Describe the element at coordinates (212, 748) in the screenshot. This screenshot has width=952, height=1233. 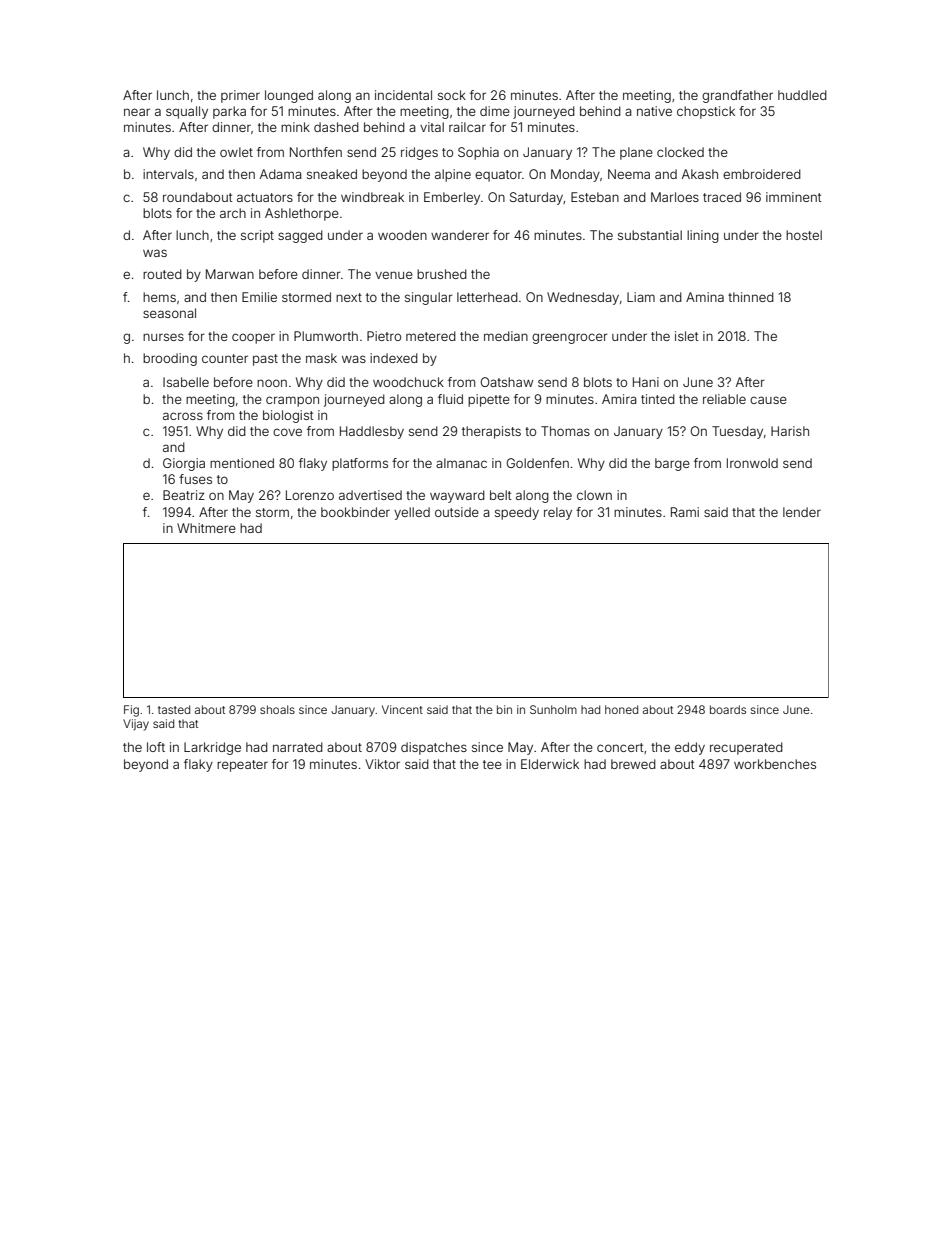
I see `Larkridge` at that location.
